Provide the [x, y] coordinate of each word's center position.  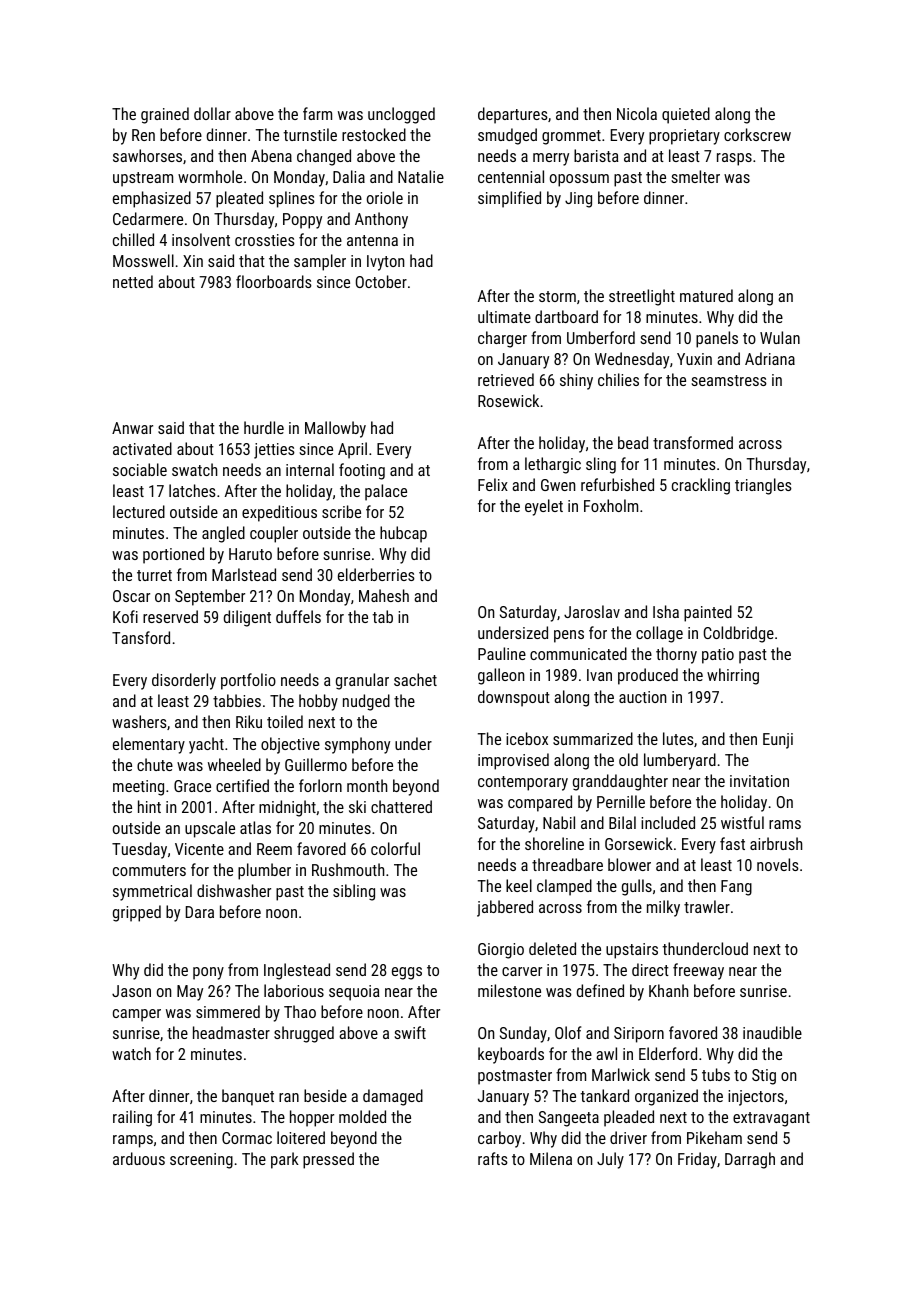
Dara [200, 912]
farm [317, 113]
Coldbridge [739, 634]
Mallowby [335, 429]
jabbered [505, 908]
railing [132, 1118]
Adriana [770, 358]
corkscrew [757, 134]
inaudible [772, 1032]
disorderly [184, 681]
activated [142, 448]
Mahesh [384, 595]
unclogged [401, 115]
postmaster [515, 1077]
